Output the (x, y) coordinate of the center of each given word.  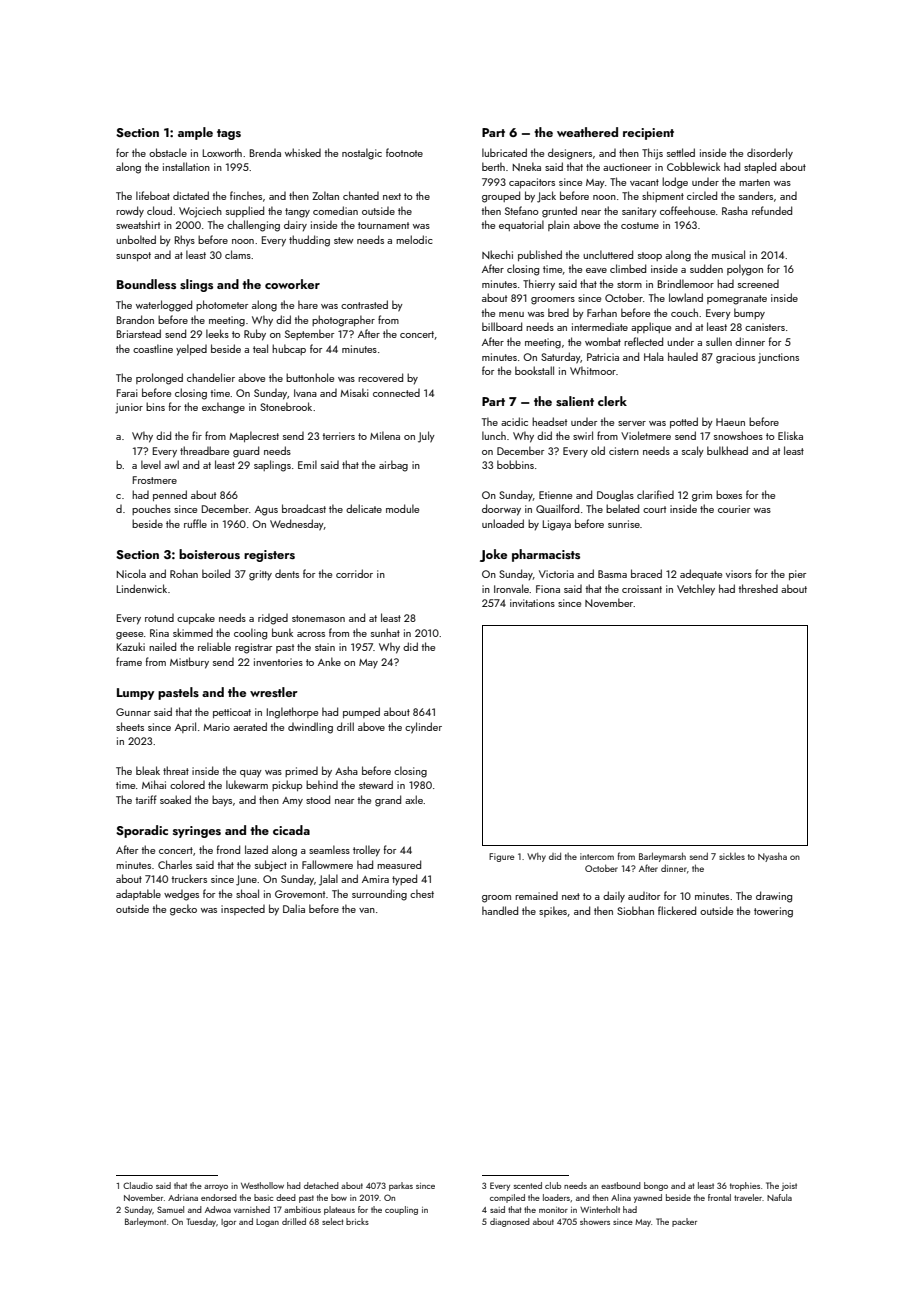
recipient (648, 134)
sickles (732, 856)
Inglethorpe (292, 713)
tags (229, 134)
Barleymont (145, 1222)
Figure (501, 857)
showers (595, 1221)
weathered (587, 132)
